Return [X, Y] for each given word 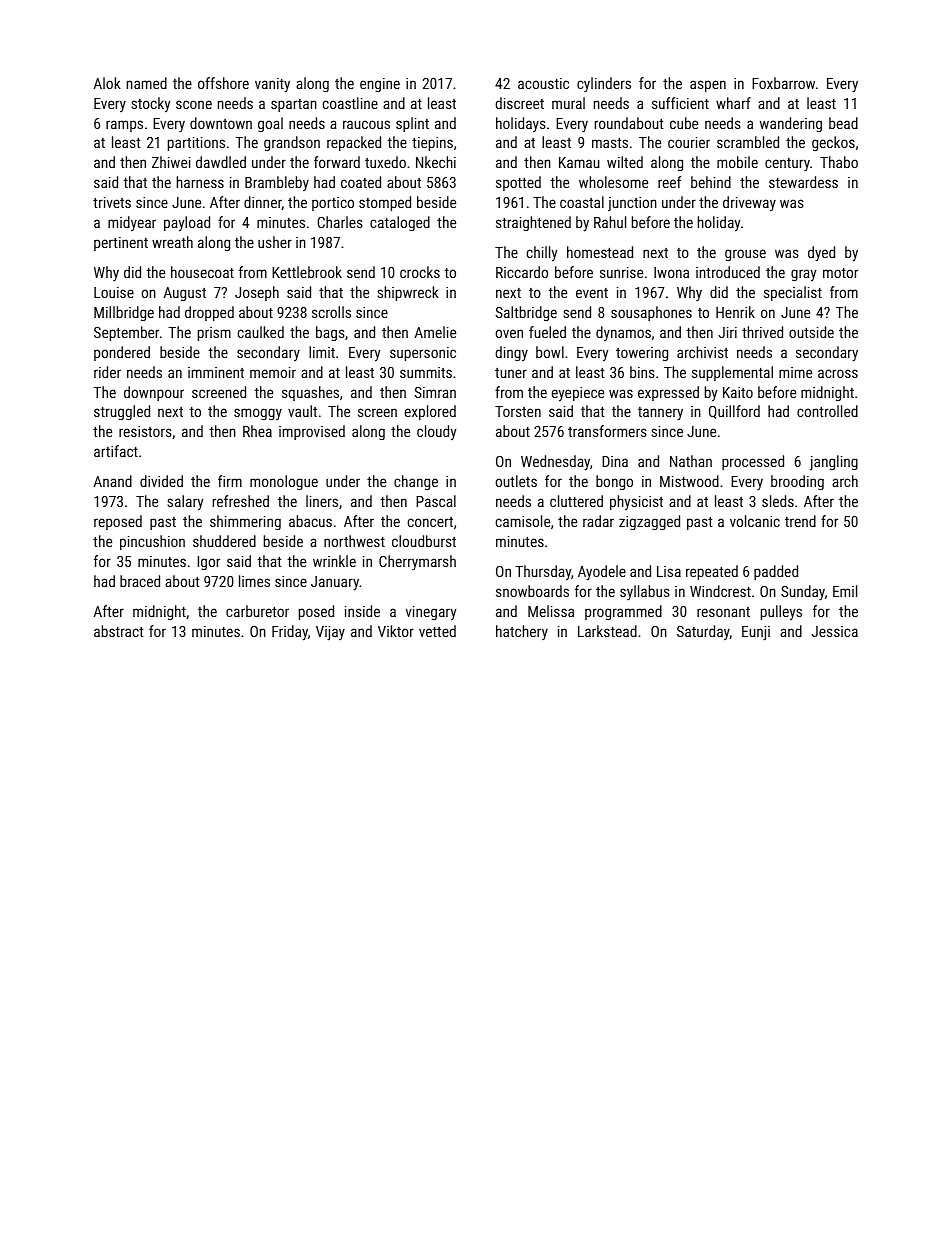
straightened [533, 223]
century [787, 165]
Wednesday [555, 463]
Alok [107, 83]
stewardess [803, 182]
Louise [114, 292]
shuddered [224, 541]
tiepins [432, 144]
